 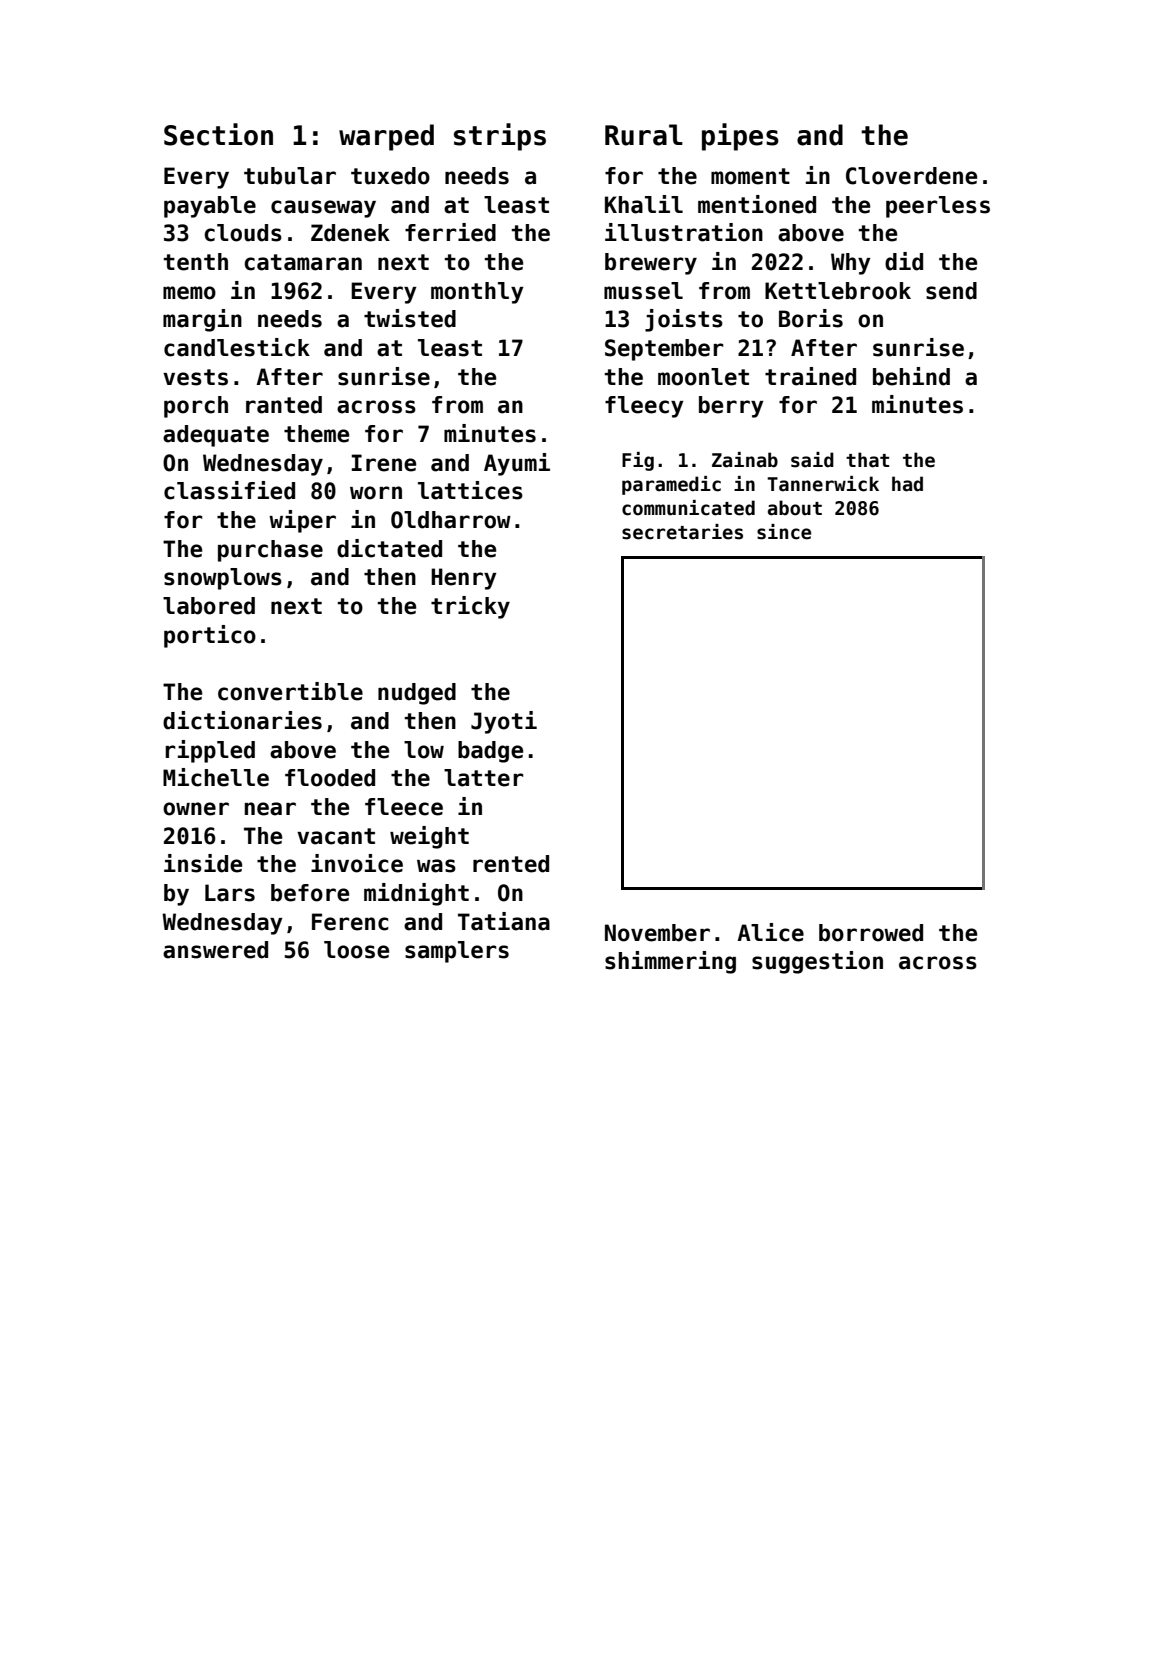 What do you see at coordinates (643, 291) in the document?
I see `mussel` at bounding box center [643, 291].
